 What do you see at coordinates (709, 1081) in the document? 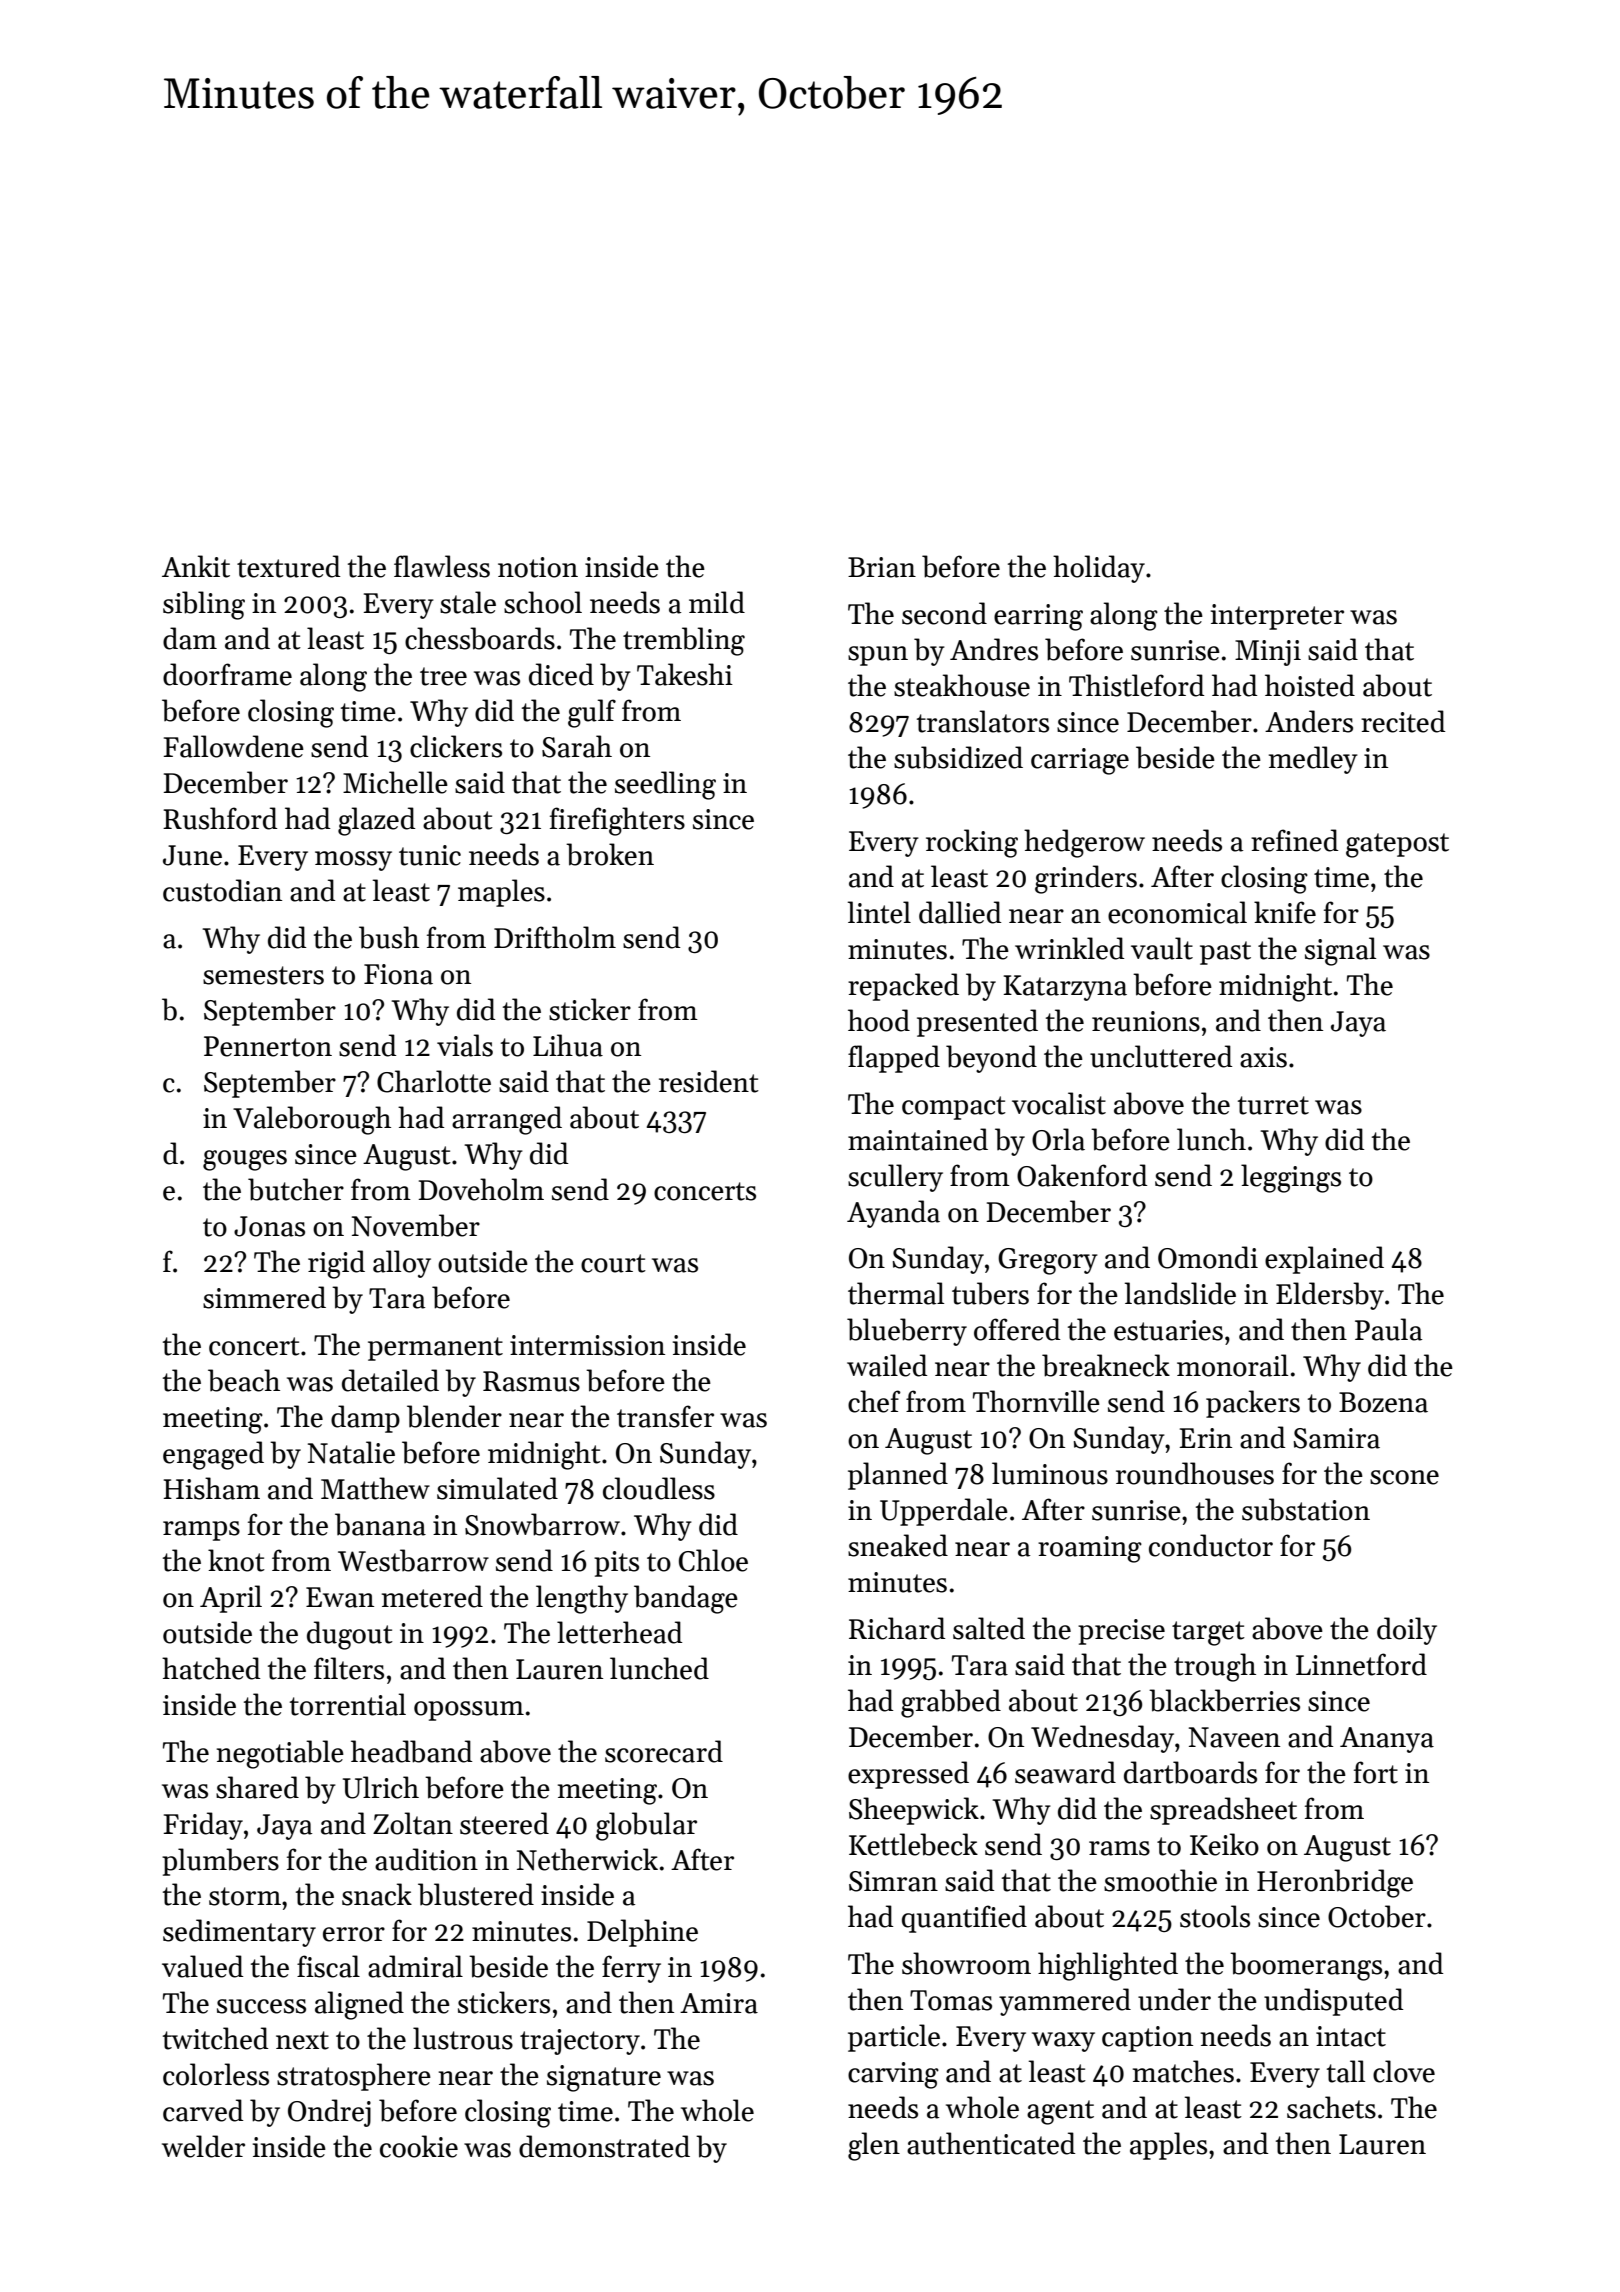
I see `resident` at bounding box center [709, 1081].
